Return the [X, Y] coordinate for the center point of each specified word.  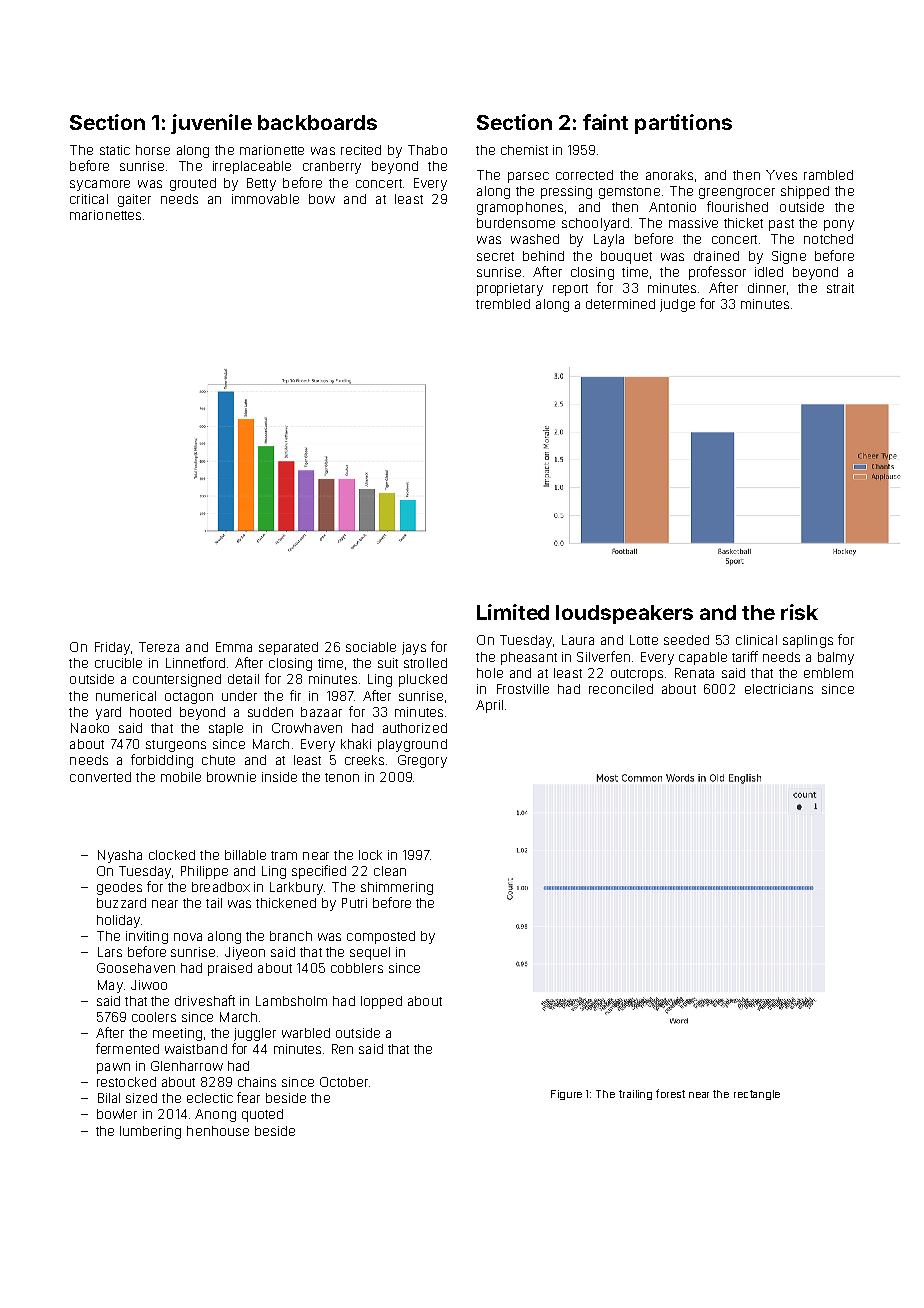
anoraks [669, 175]
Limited [513, 612]
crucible [118, 663]
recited [361, 150]
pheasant [529, 658]
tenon [342, 777]
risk [799, 612]
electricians [779, 689]
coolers [154, 1017]
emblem [828, 673]
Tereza [159, 647]
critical [89, 199]
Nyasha [120, 856]
